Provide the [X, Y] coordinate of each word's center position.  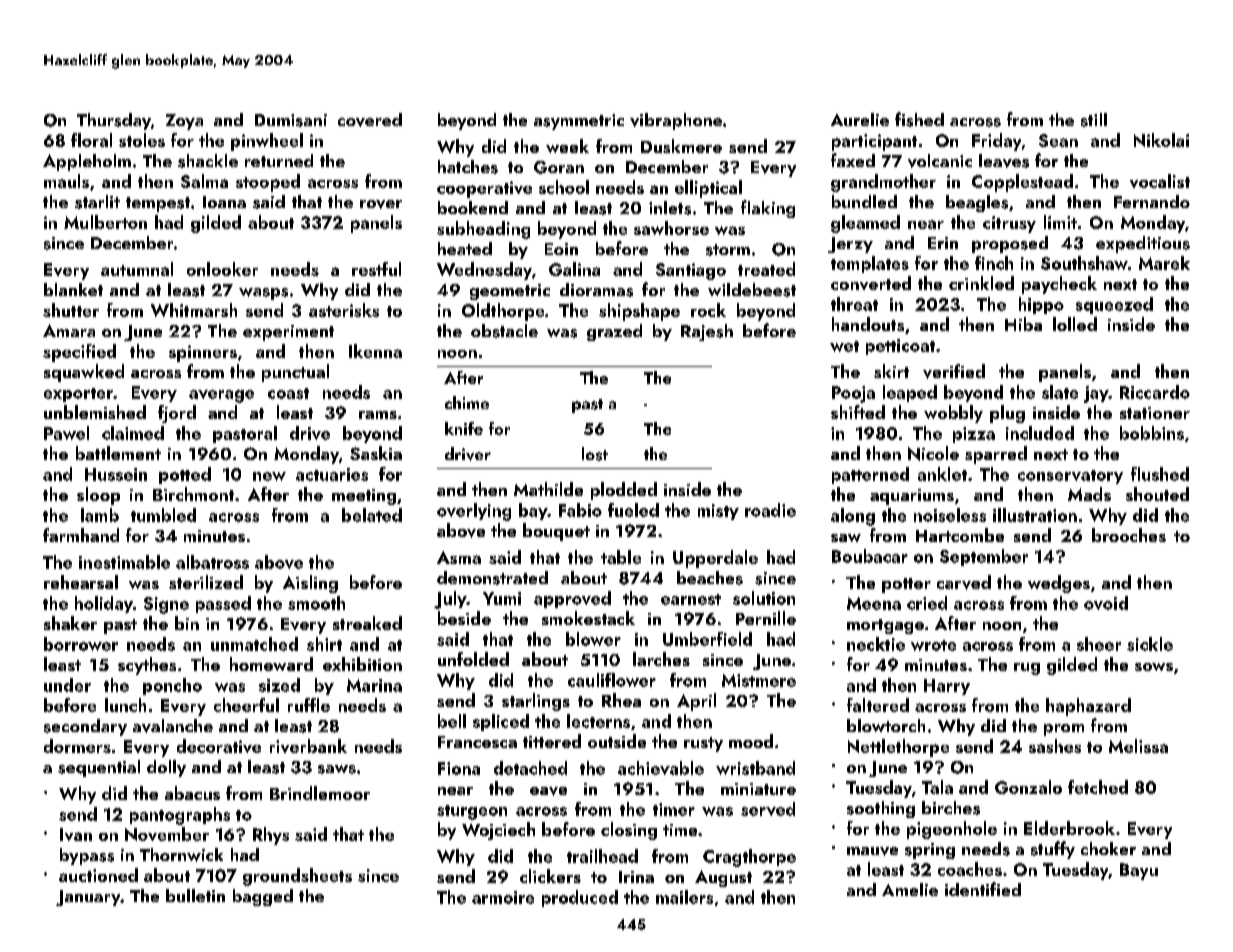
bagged [263, 897]
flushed [1160, 474]
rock [708, 310]
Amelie [910, 889]
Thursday [114, 121]
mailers [684, 897]
